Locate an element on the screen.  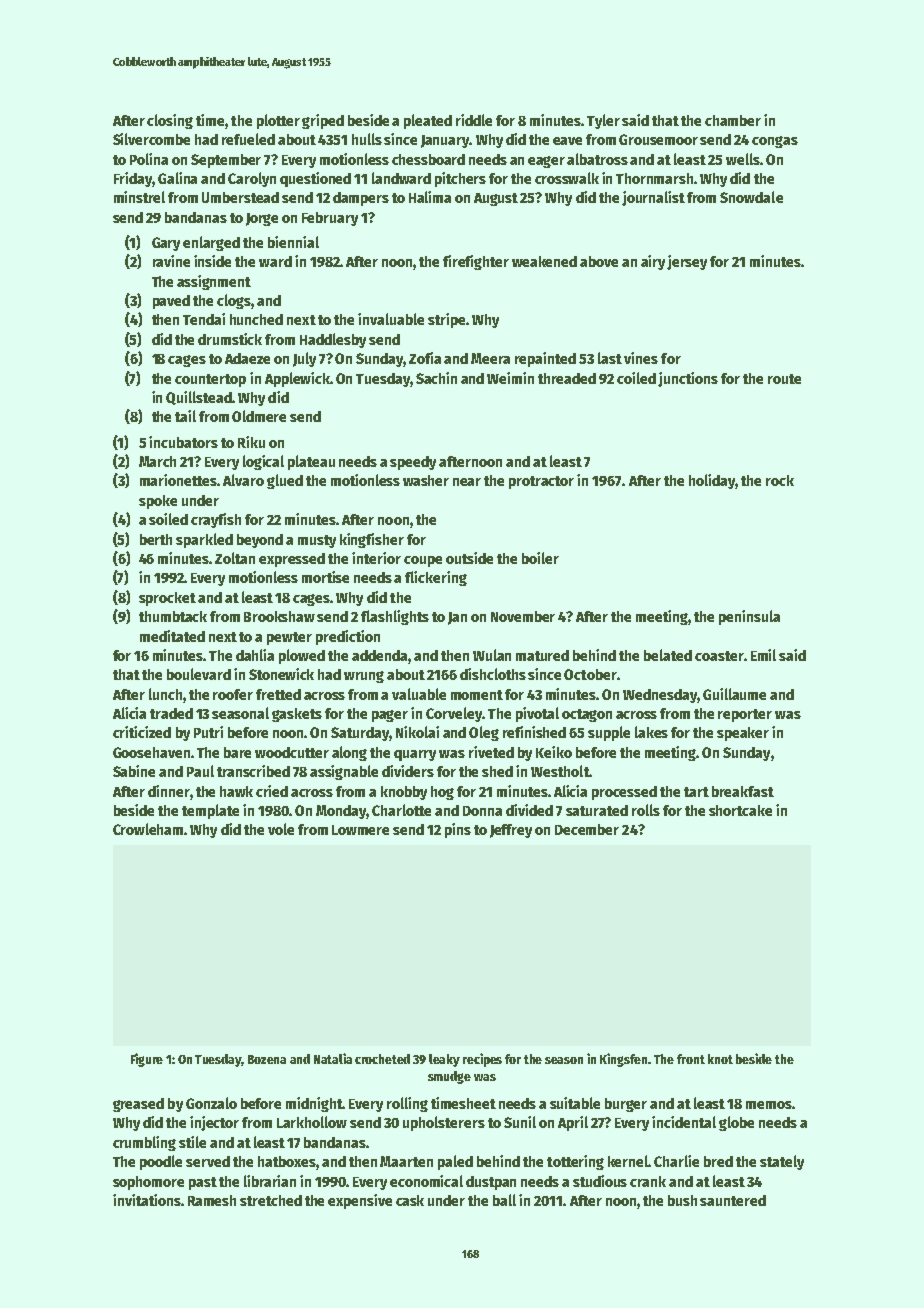
crosswalk is located at coordinates (567, 178).
